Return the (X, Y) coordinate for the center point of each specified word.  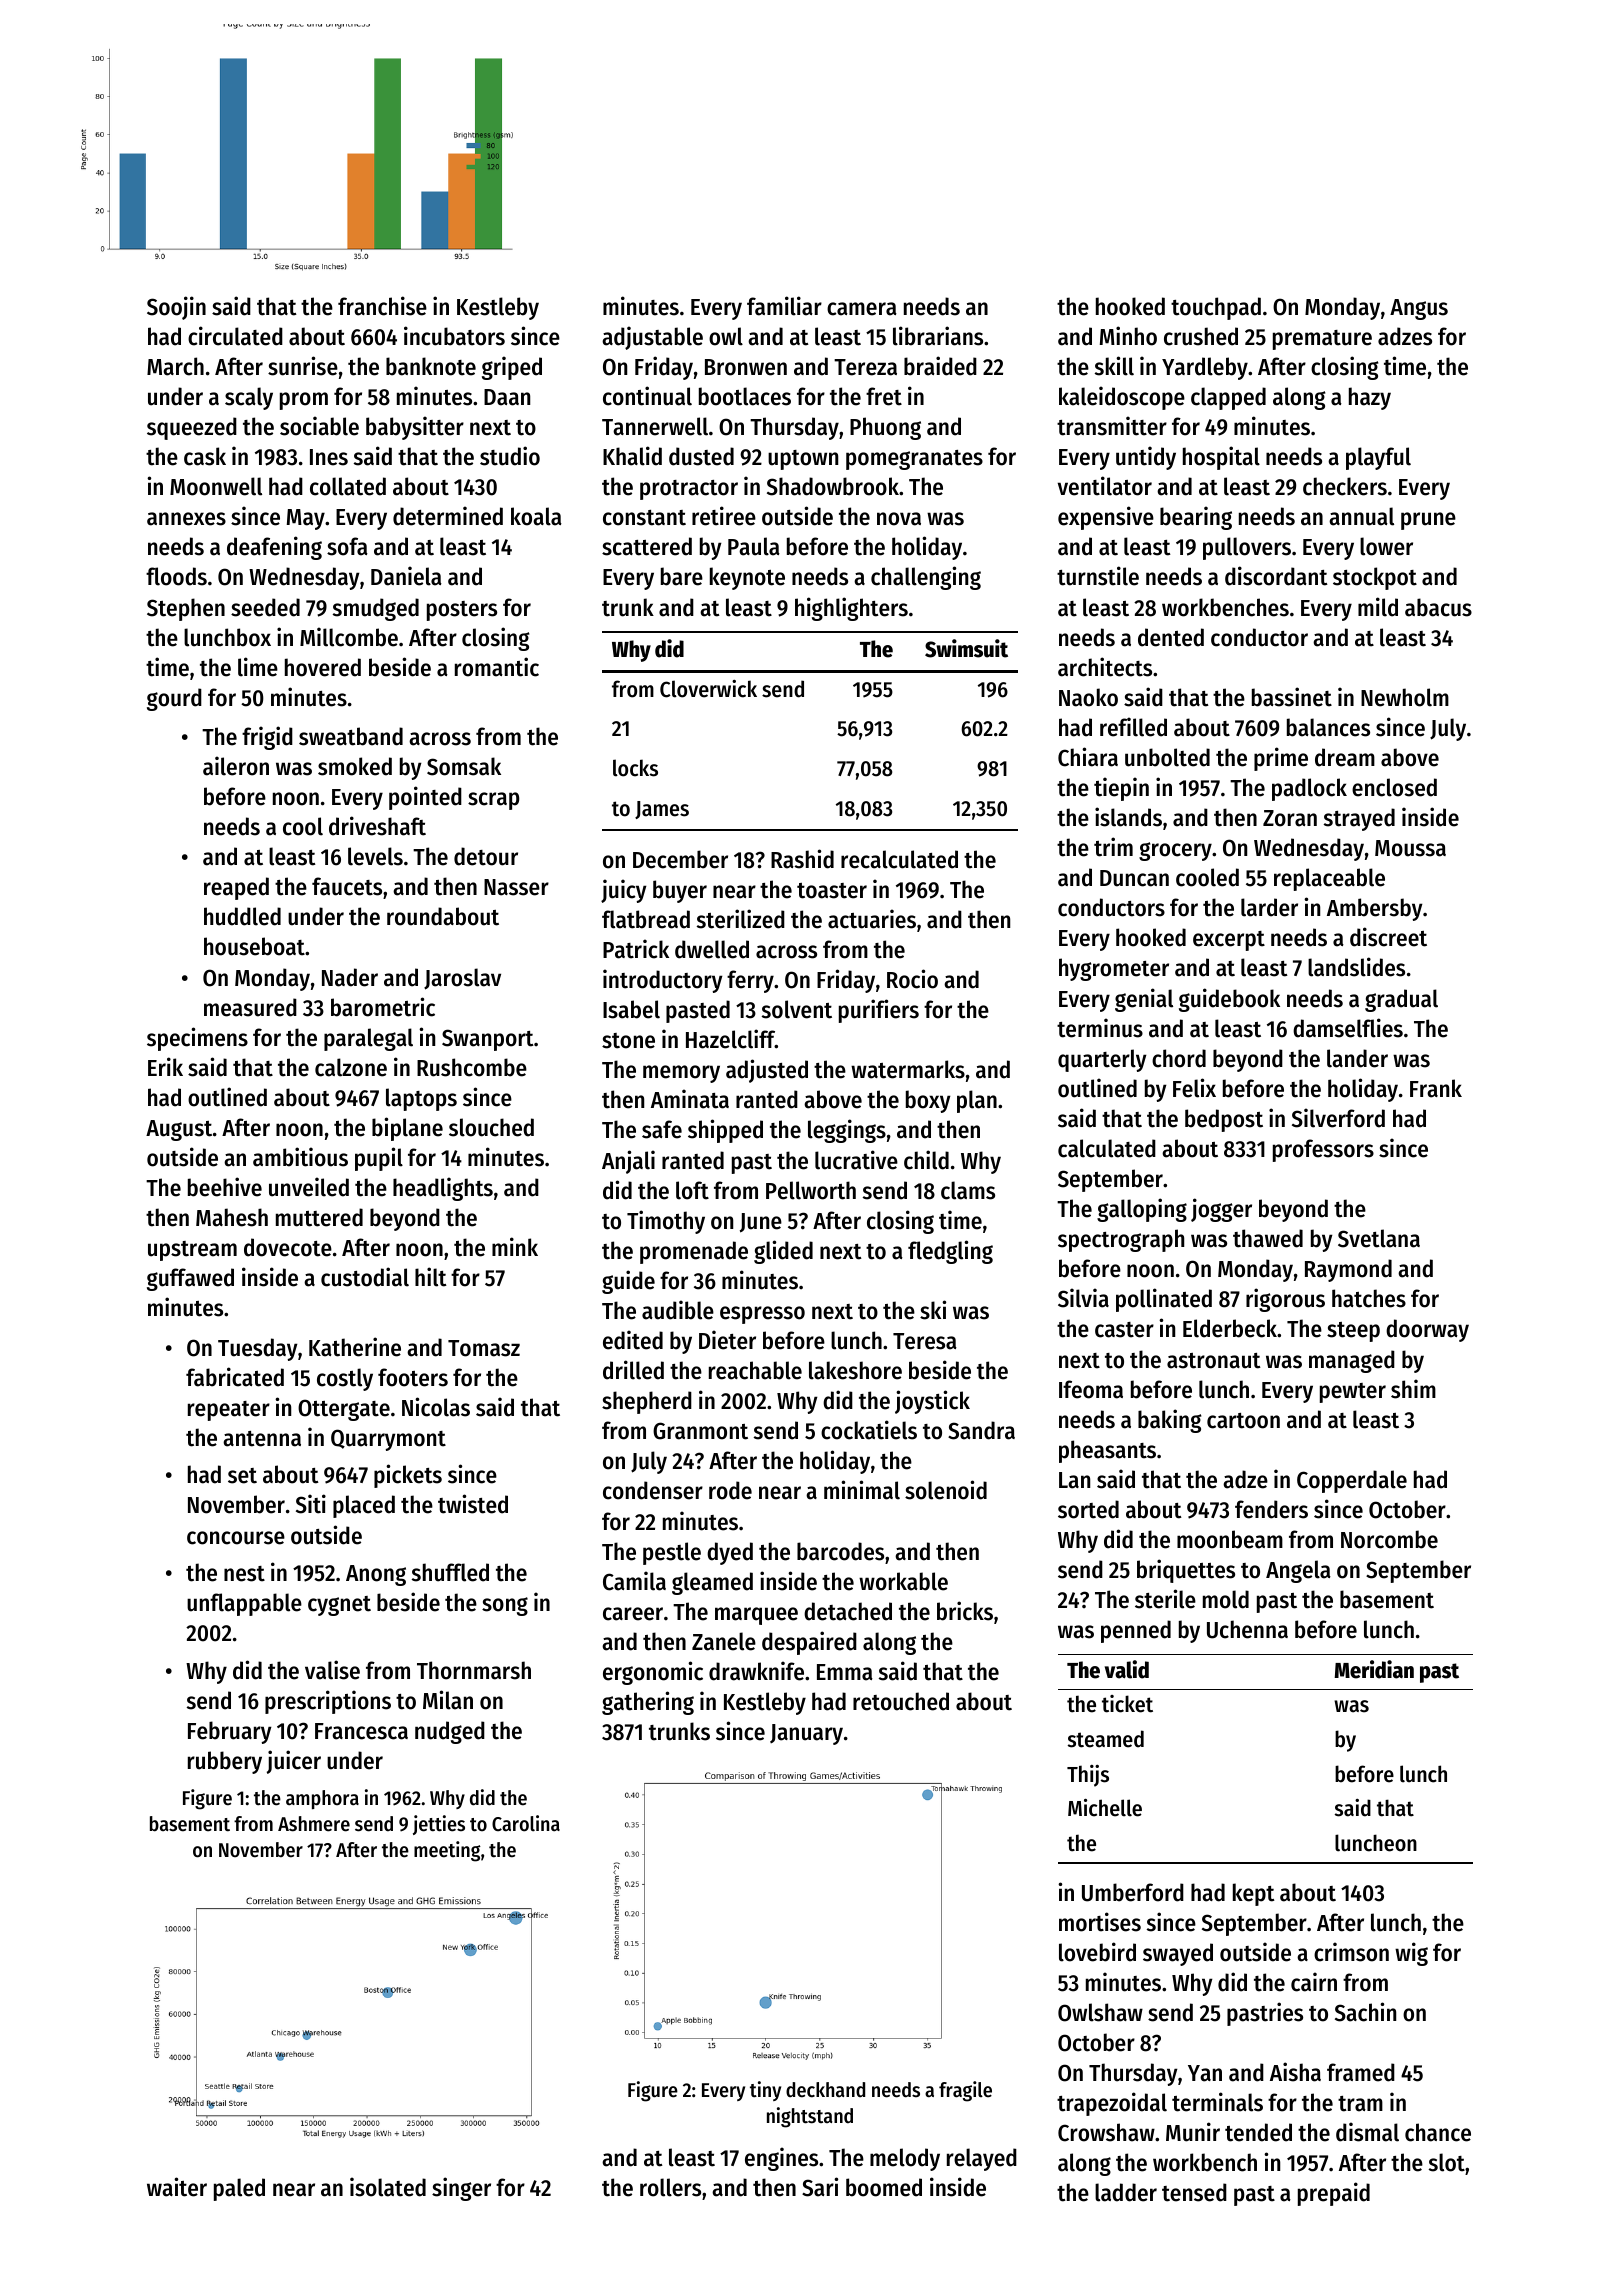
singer (461, 2189)
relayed (982, 2159)
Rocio (912, 979)
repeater (229, 1411)
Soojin (176, 308)
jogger (1221, 1210)
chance (1438, 2132)
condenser (653, 1490)
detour (486, 856)
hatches (1369, 1298)
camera (862, 309)
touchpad (1216, 308)
